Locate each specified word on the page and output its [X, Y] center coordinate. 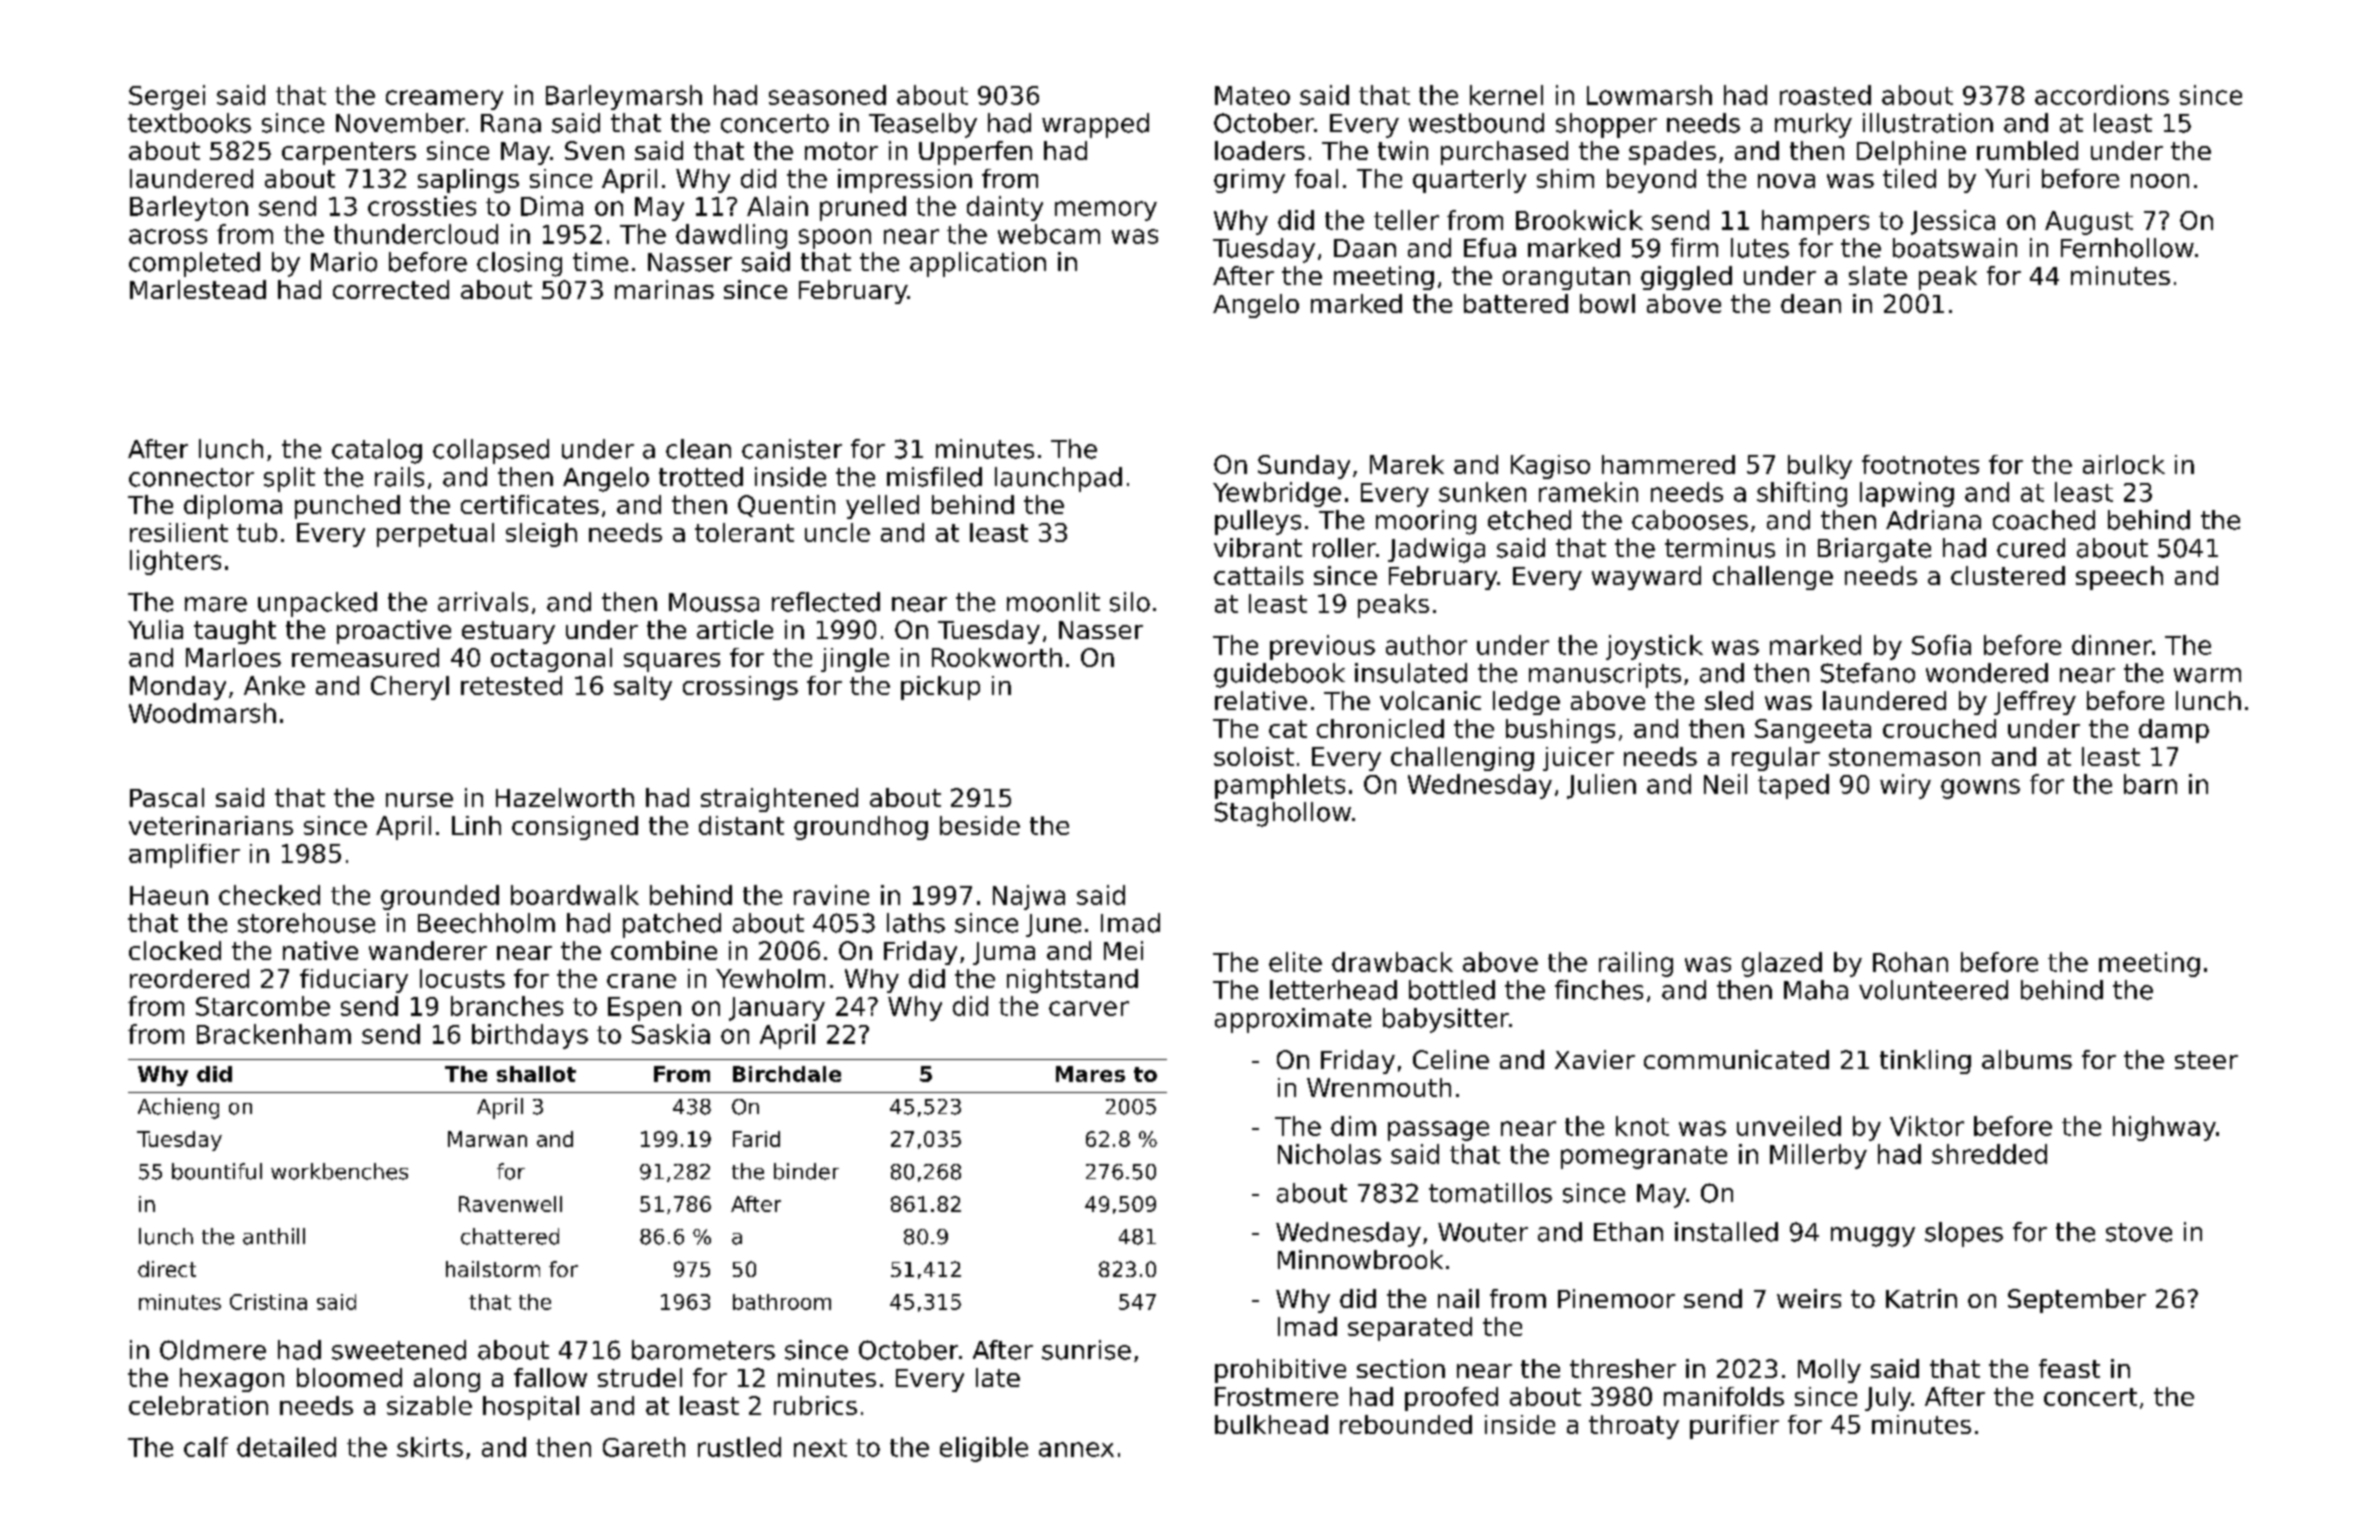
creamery [444, 100]
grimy [1249, 181]
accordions [2102, 95]
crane [641, 981]
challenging [1462, 759]
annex [1076, 1449]
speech [2119, 578]
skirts [430, 1447]
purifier [1734, 1427]
